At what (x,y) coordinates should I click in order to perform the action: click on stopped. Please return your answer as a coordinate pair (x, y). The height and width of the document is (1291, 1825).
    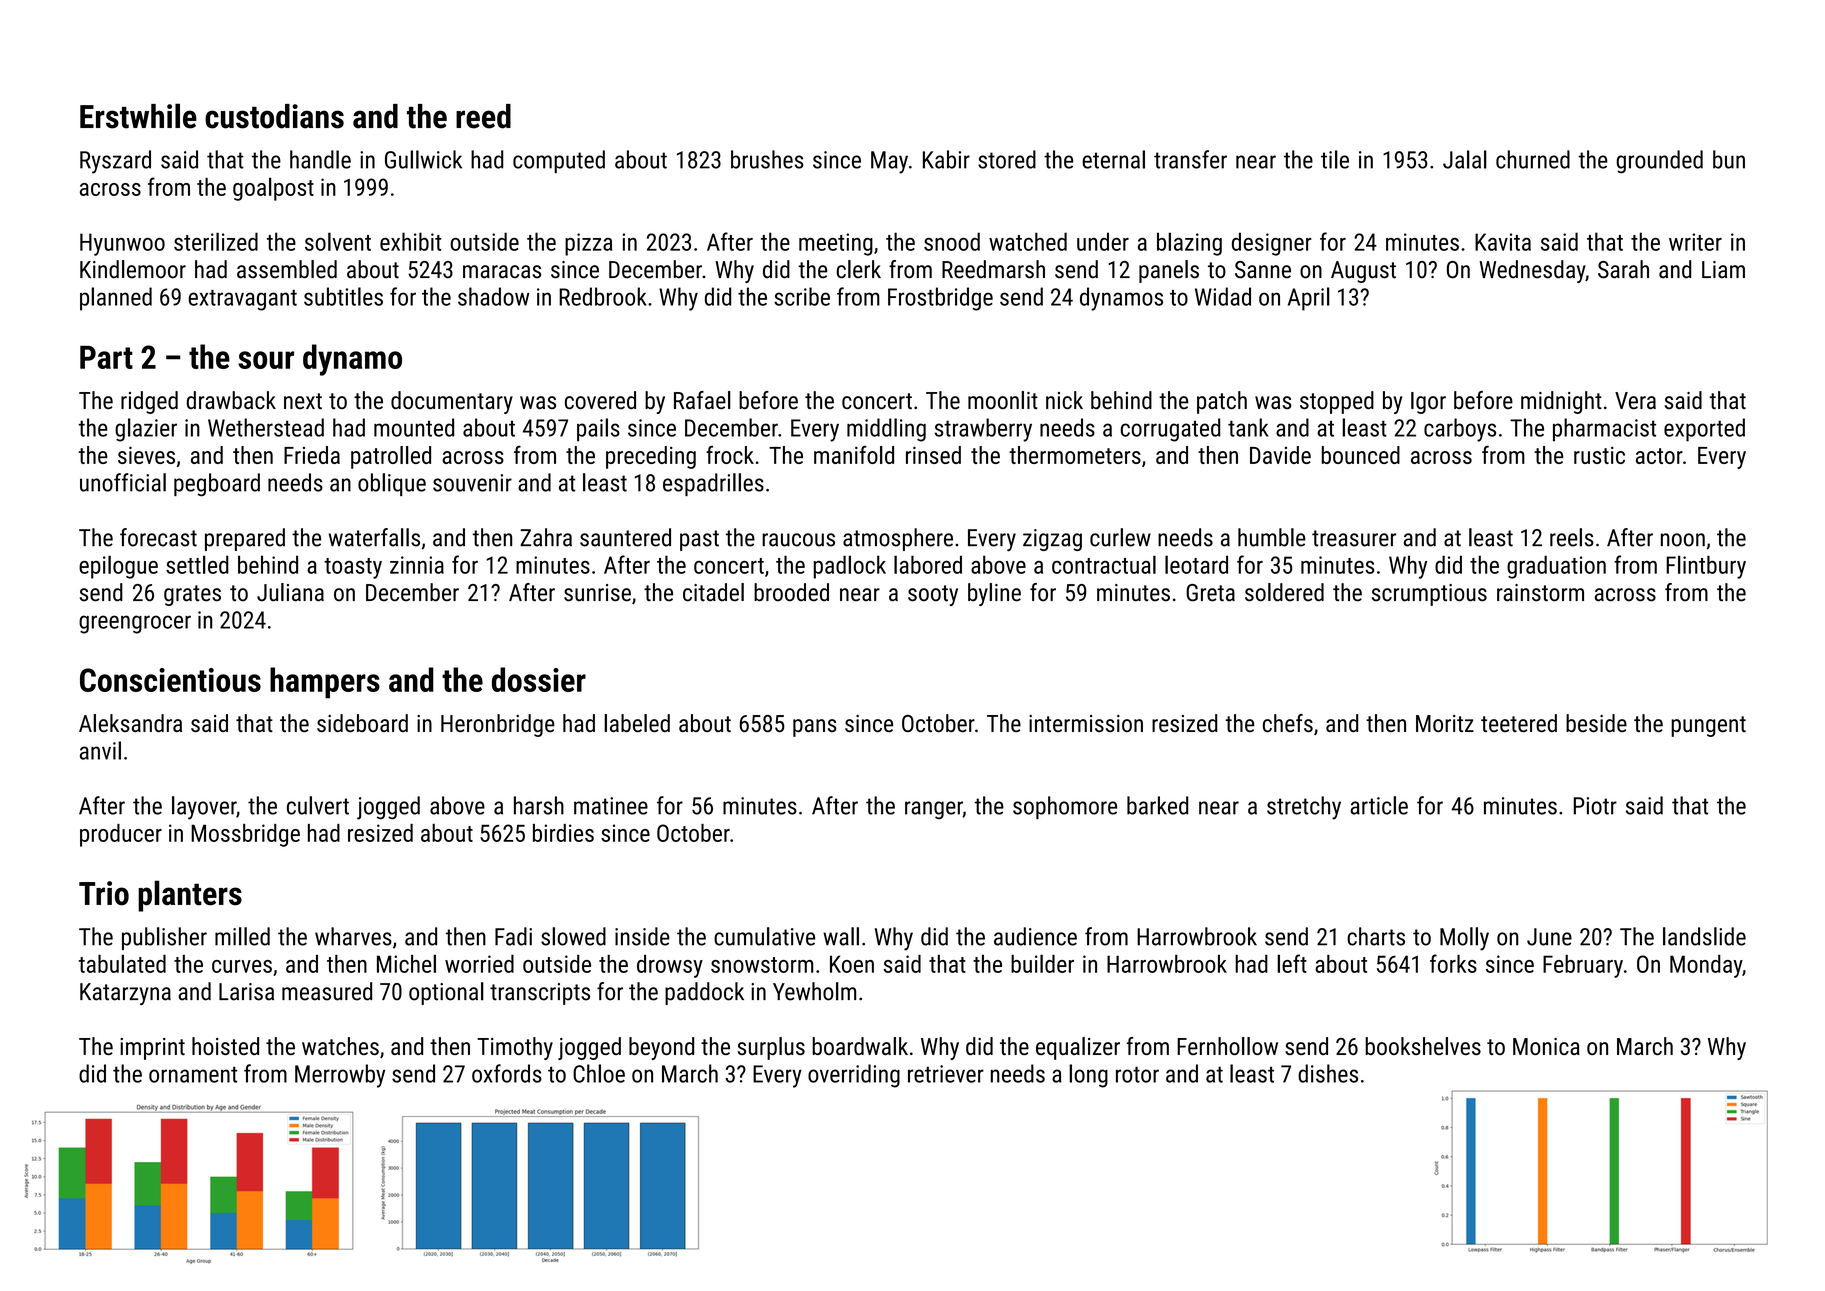
    Looking at the image, I should click on (1337, 402).
